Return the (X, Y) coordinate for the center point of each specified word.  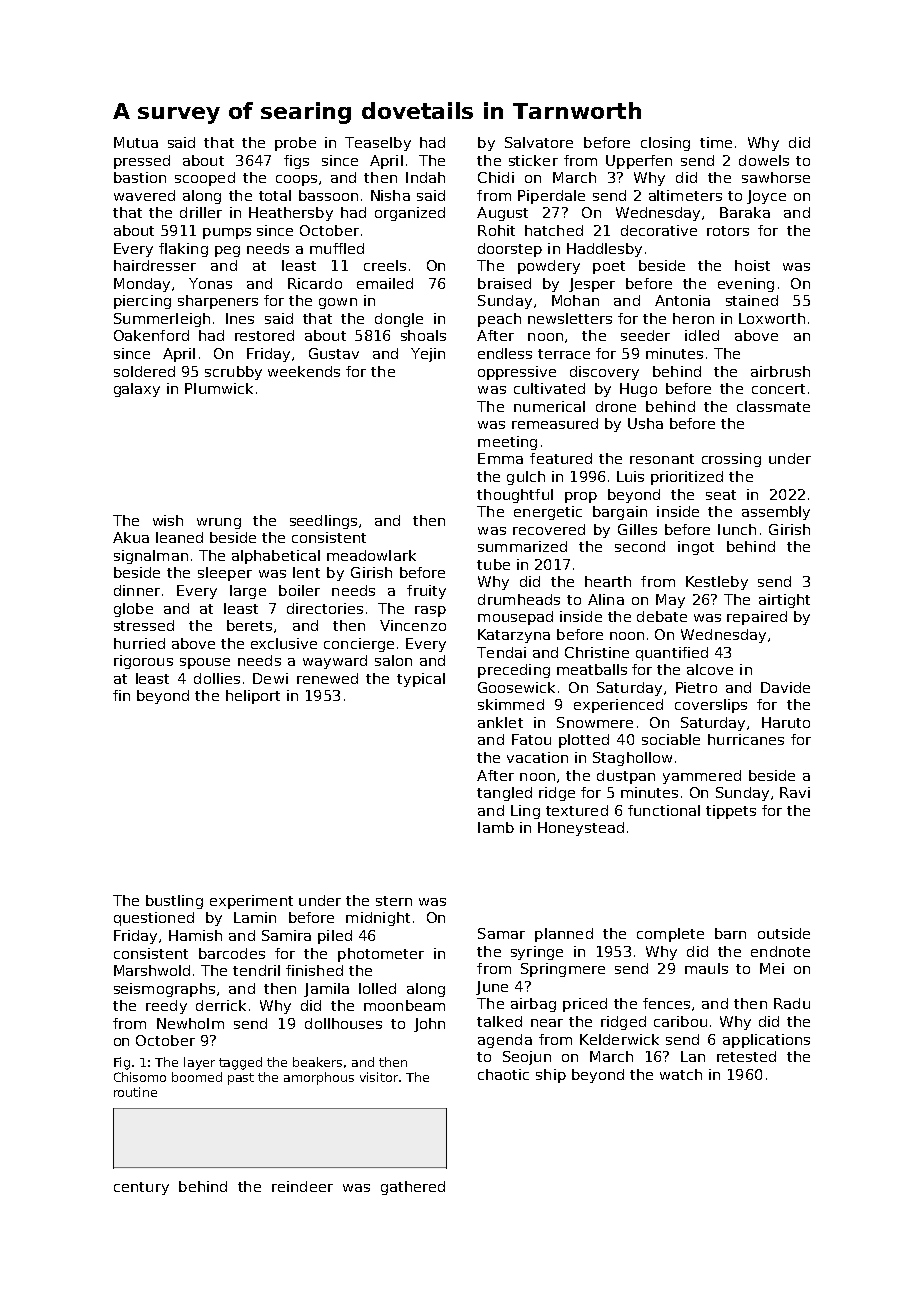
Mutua (136, 142)
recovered (549, 529)
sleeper (225, 574)
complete (670, 935)
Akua (131, 537)
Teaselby (378, 144)
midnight (378, 919)
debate (662, 616)
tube (493, 564)
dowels (764, 160)
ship (551, 1076)
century (141, 1188)
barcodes (232, 953)
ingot (696, 548)
